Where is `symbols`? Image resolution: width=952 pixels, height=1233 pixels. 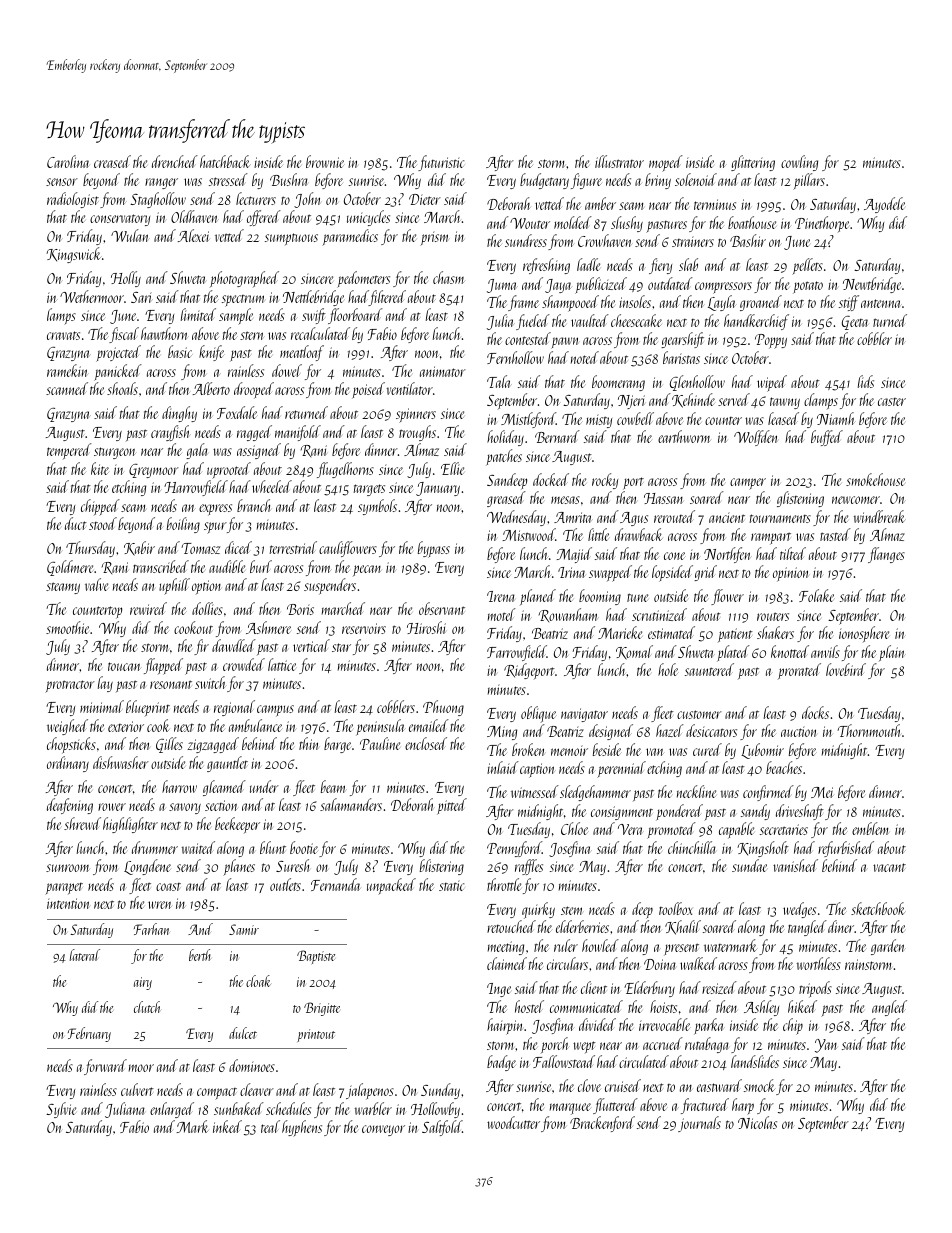
symbols is located at coordinates (377, 507).
